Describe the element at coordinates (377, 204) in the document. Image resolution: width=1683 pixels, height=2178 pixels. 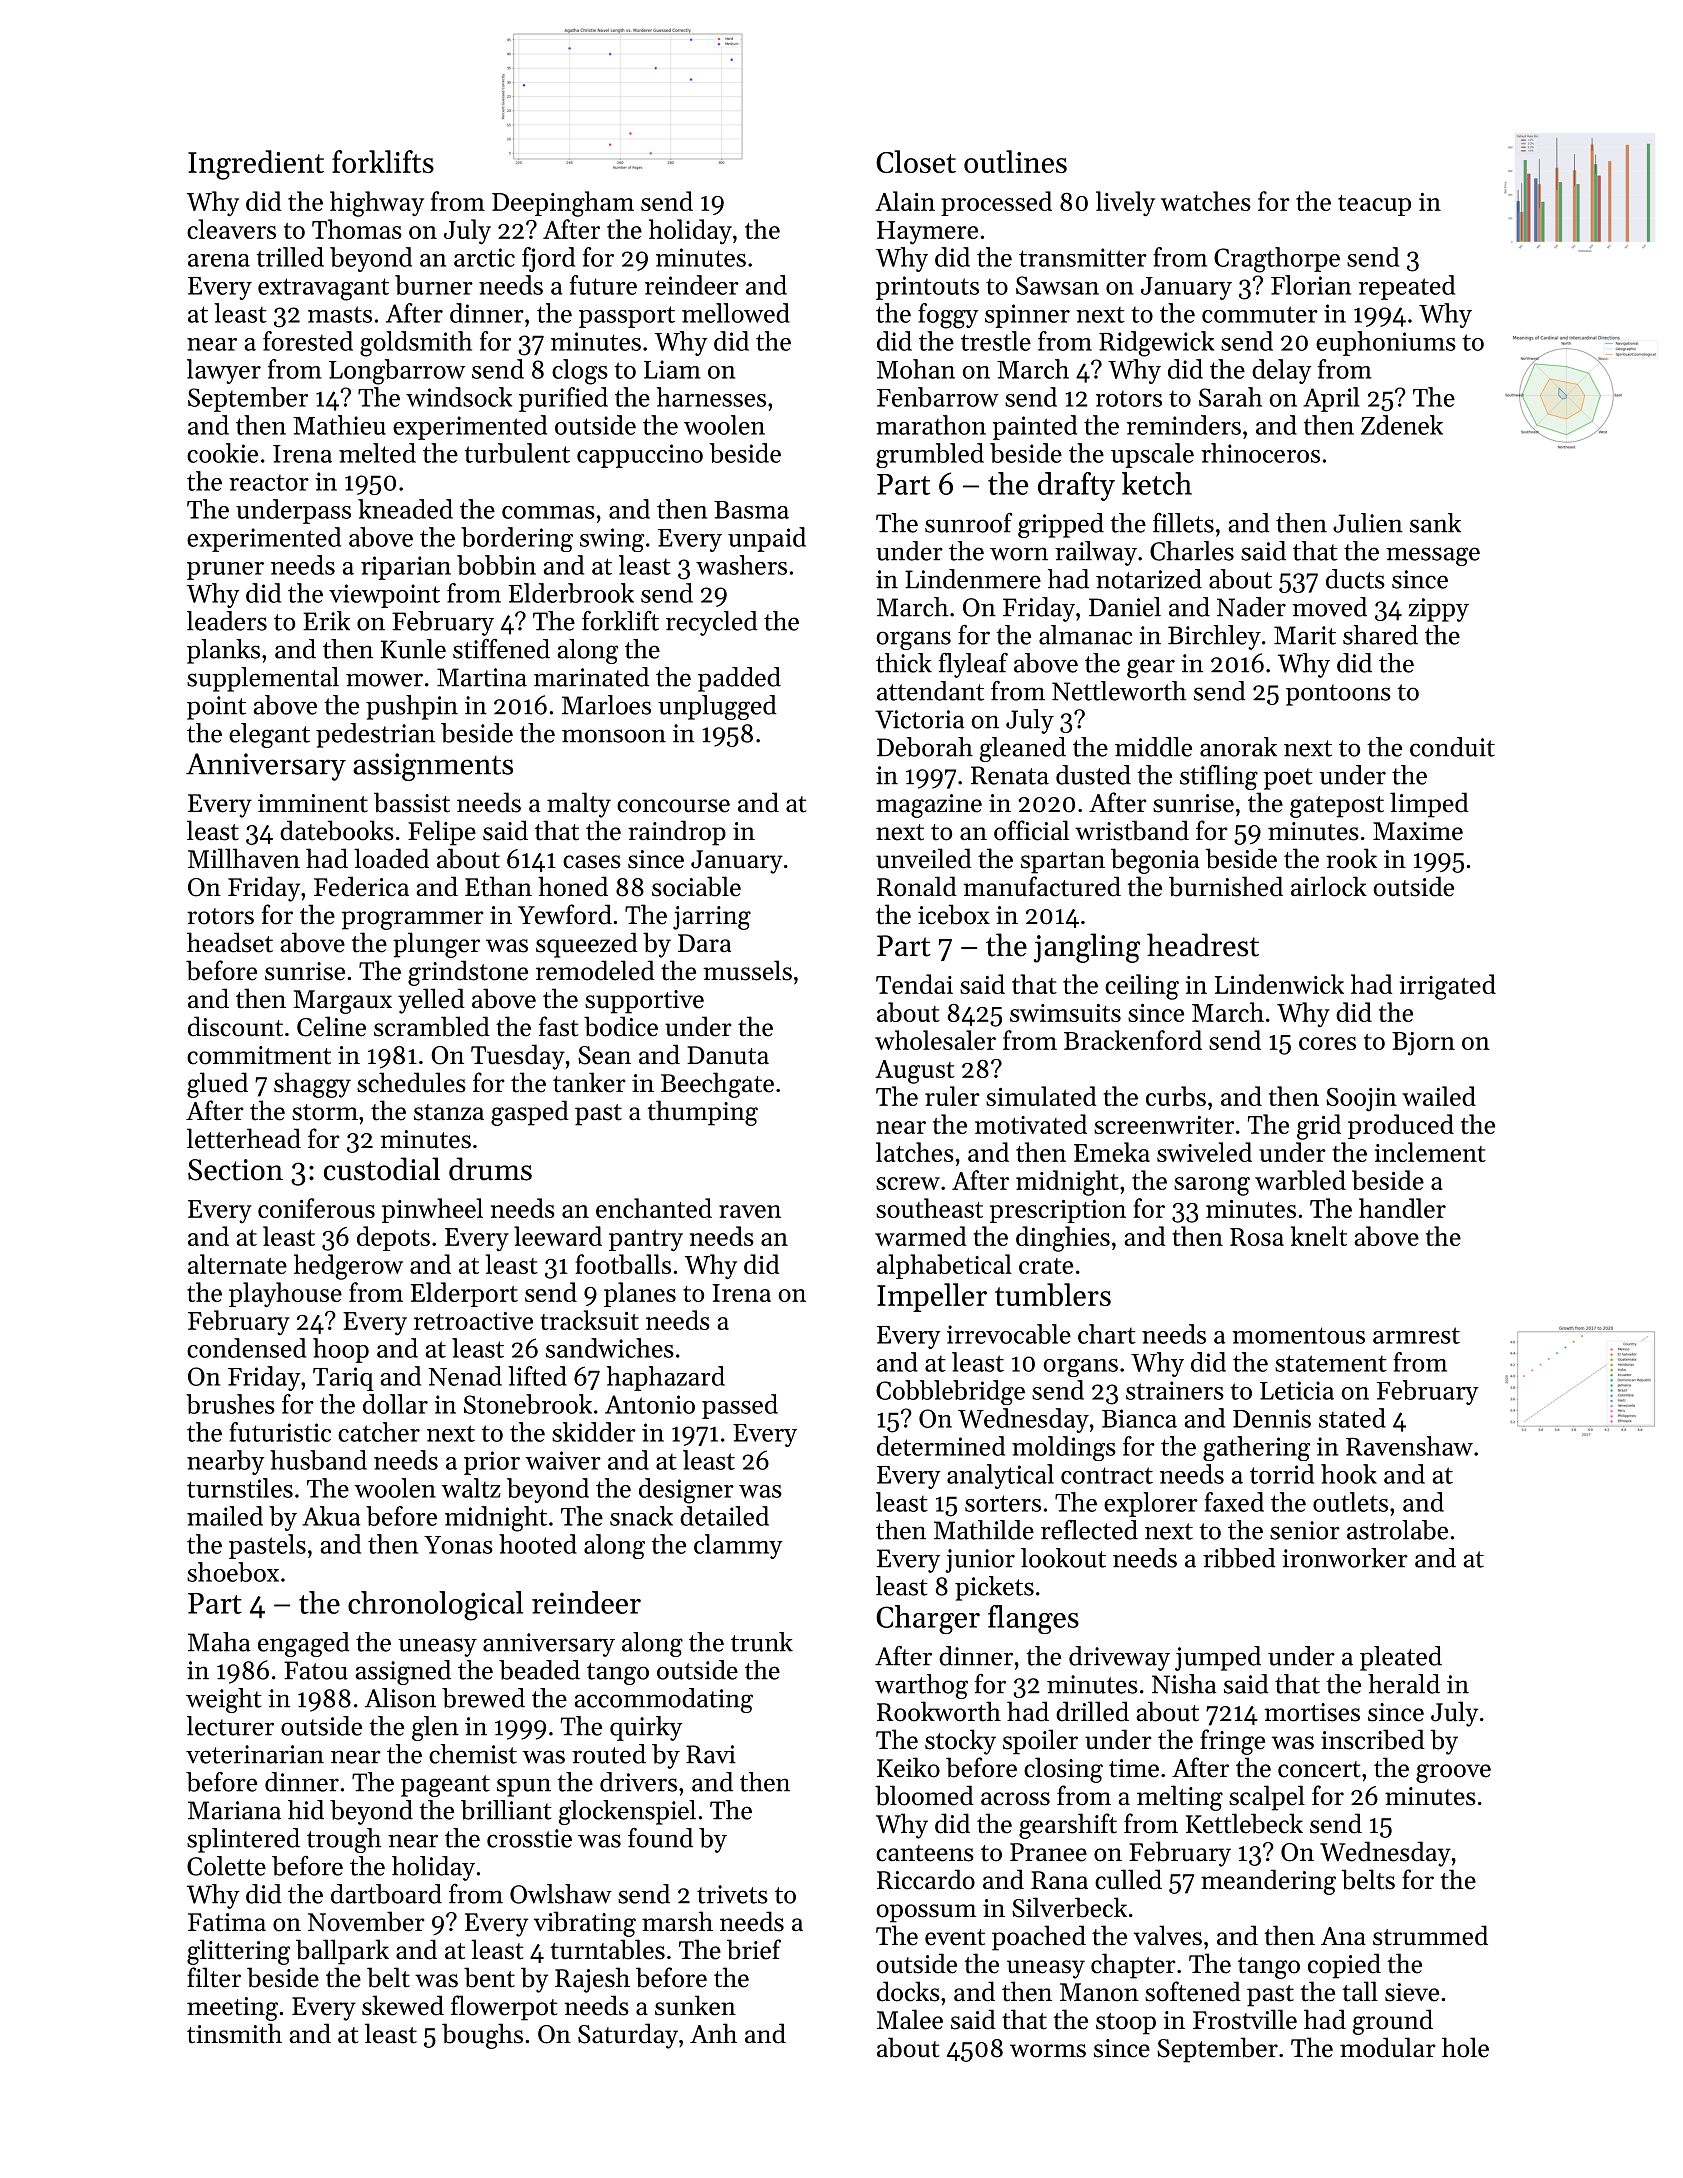
I see `highway` at that location.
